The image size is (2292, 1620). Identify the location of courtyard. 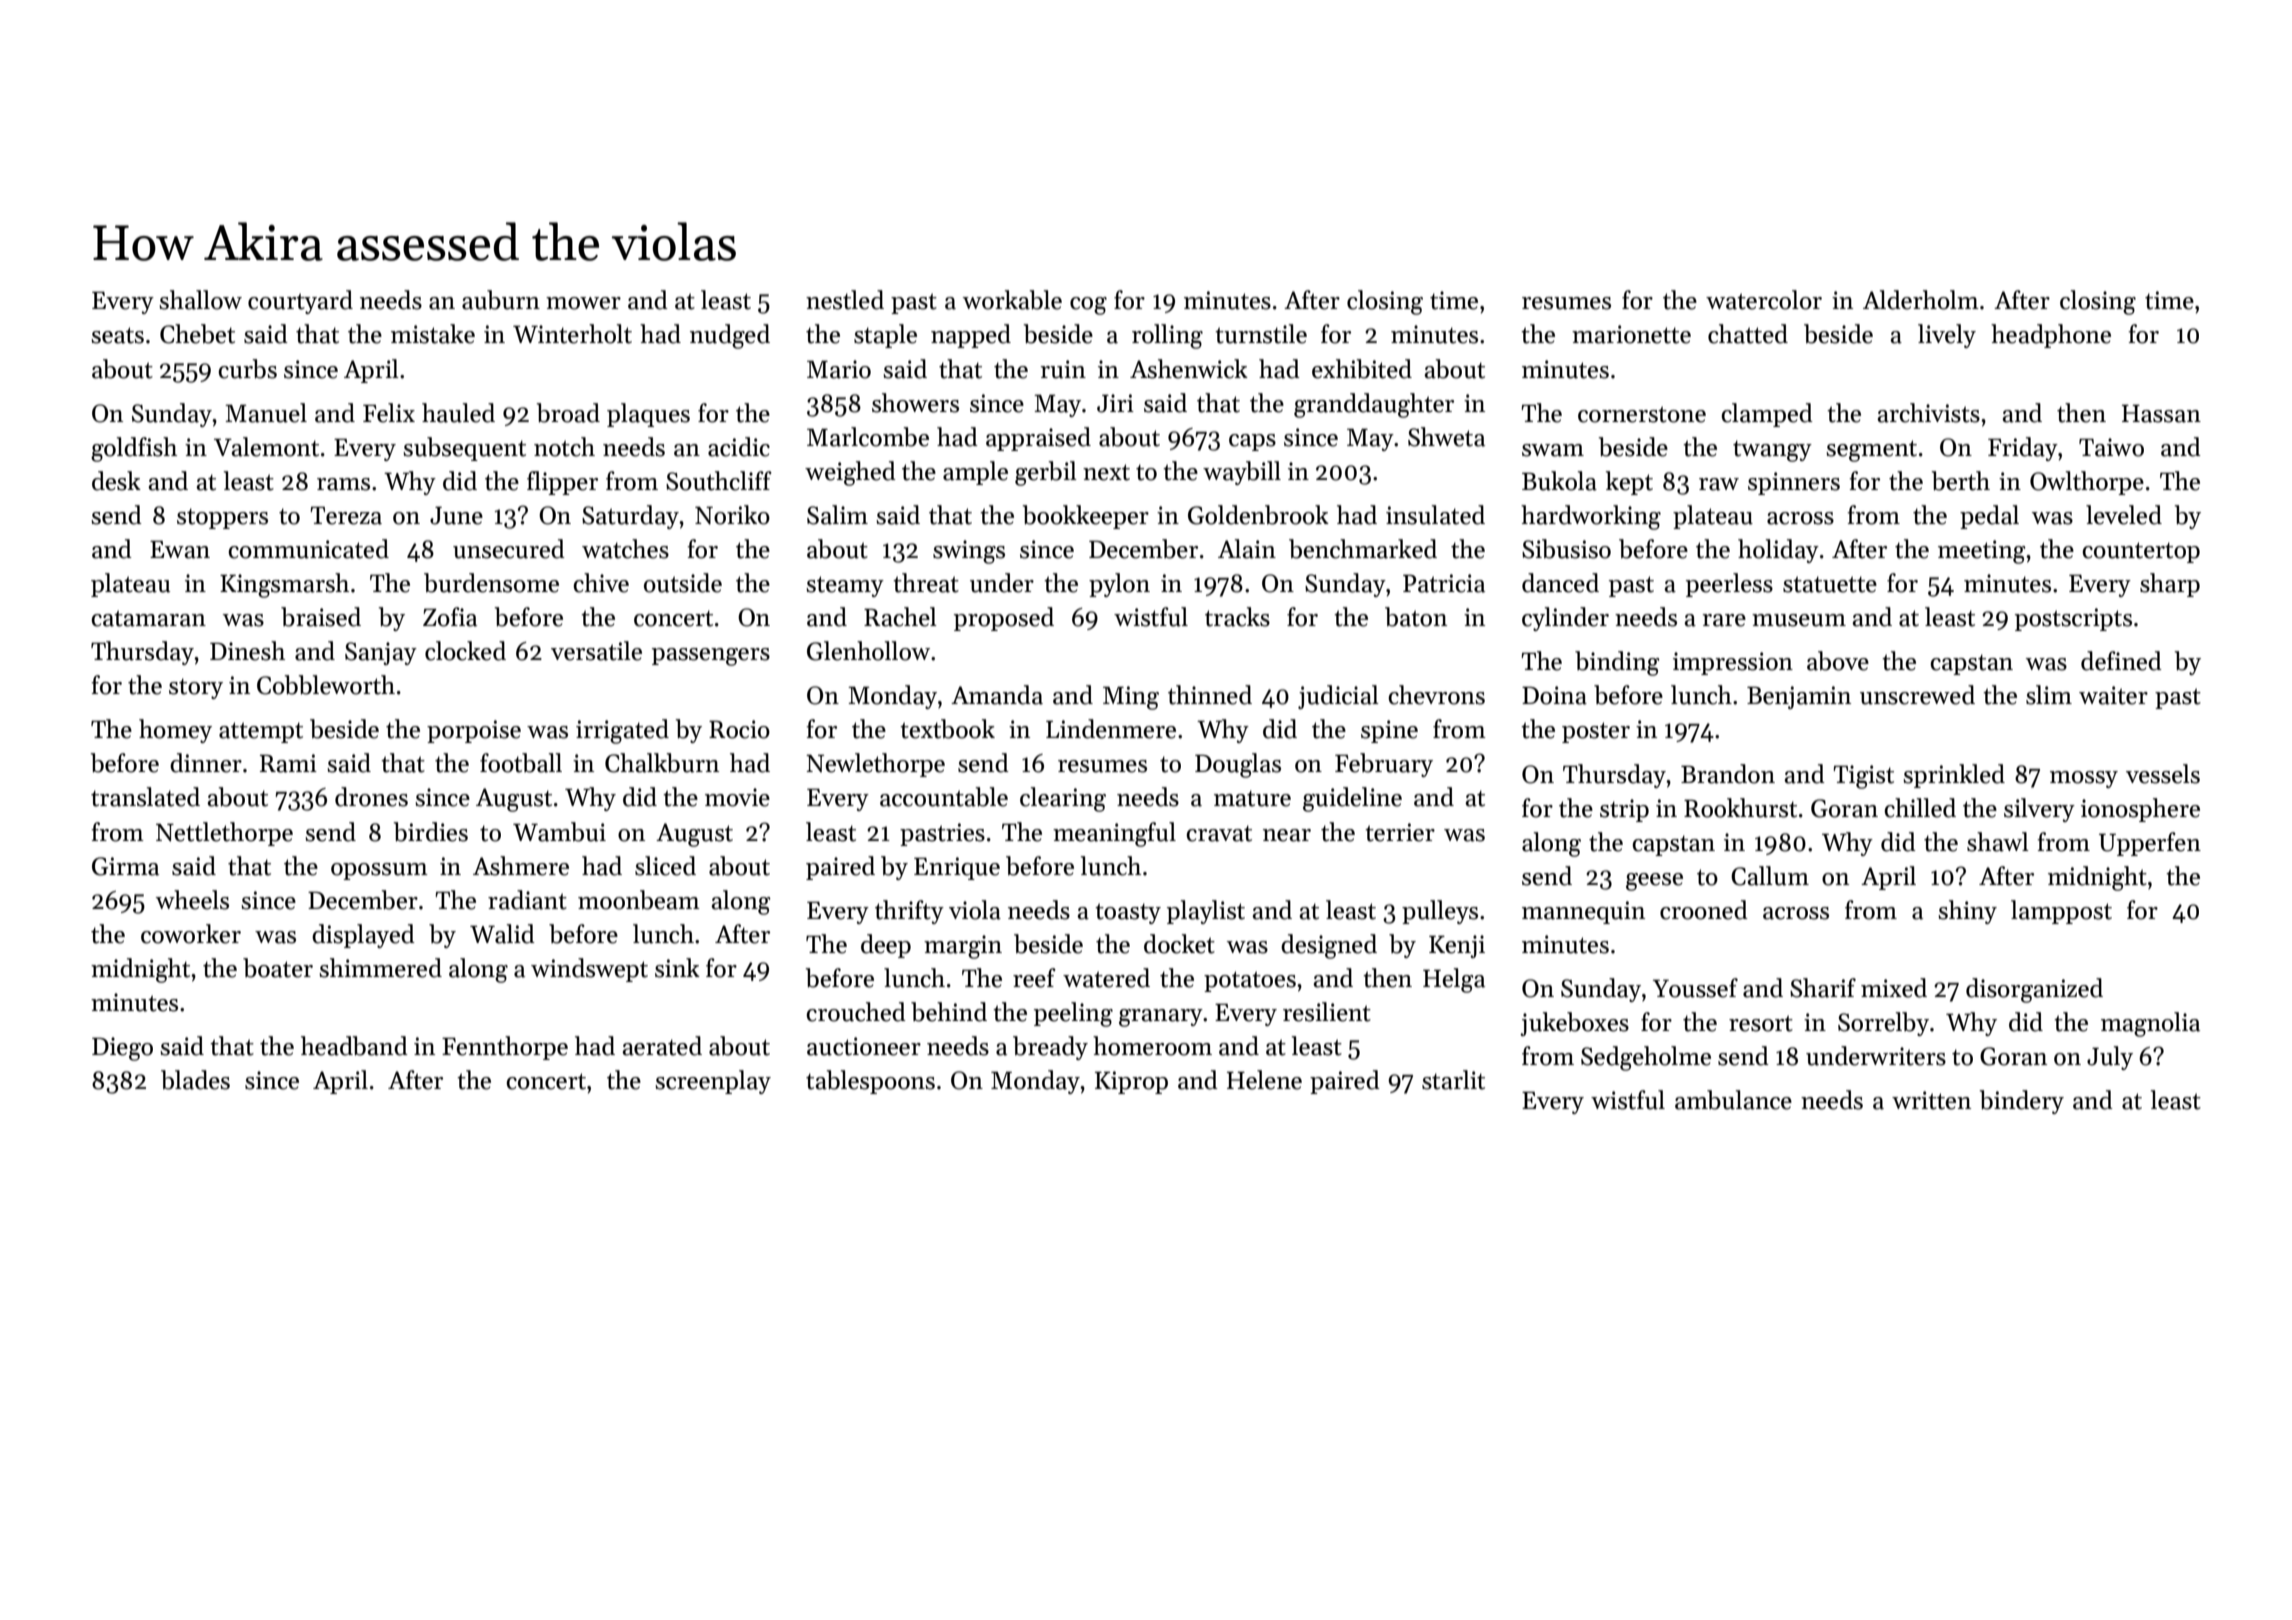
(300, 302).
